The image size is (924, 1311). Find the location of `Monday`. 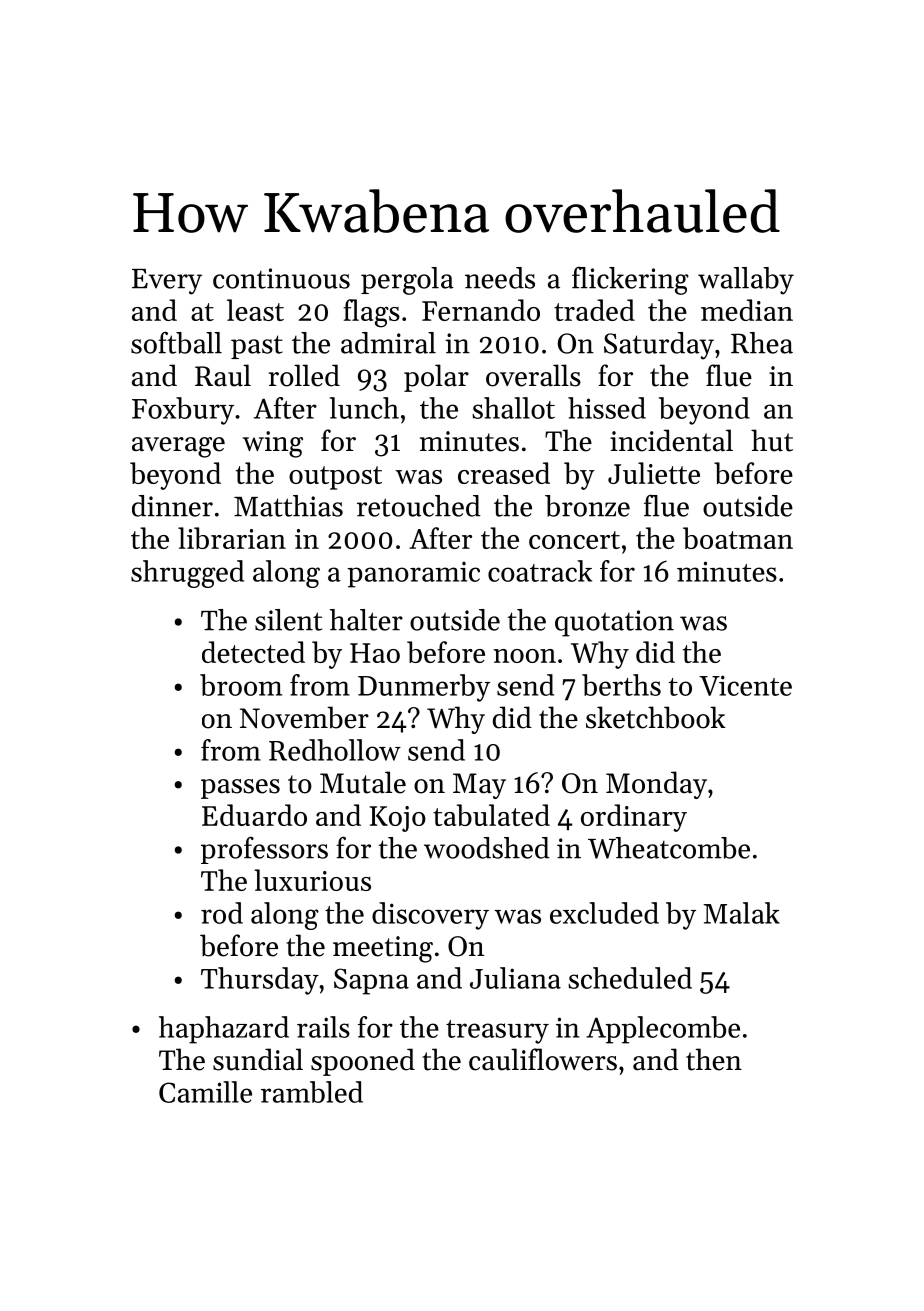

Monday is located at coordinates (656, 785).
